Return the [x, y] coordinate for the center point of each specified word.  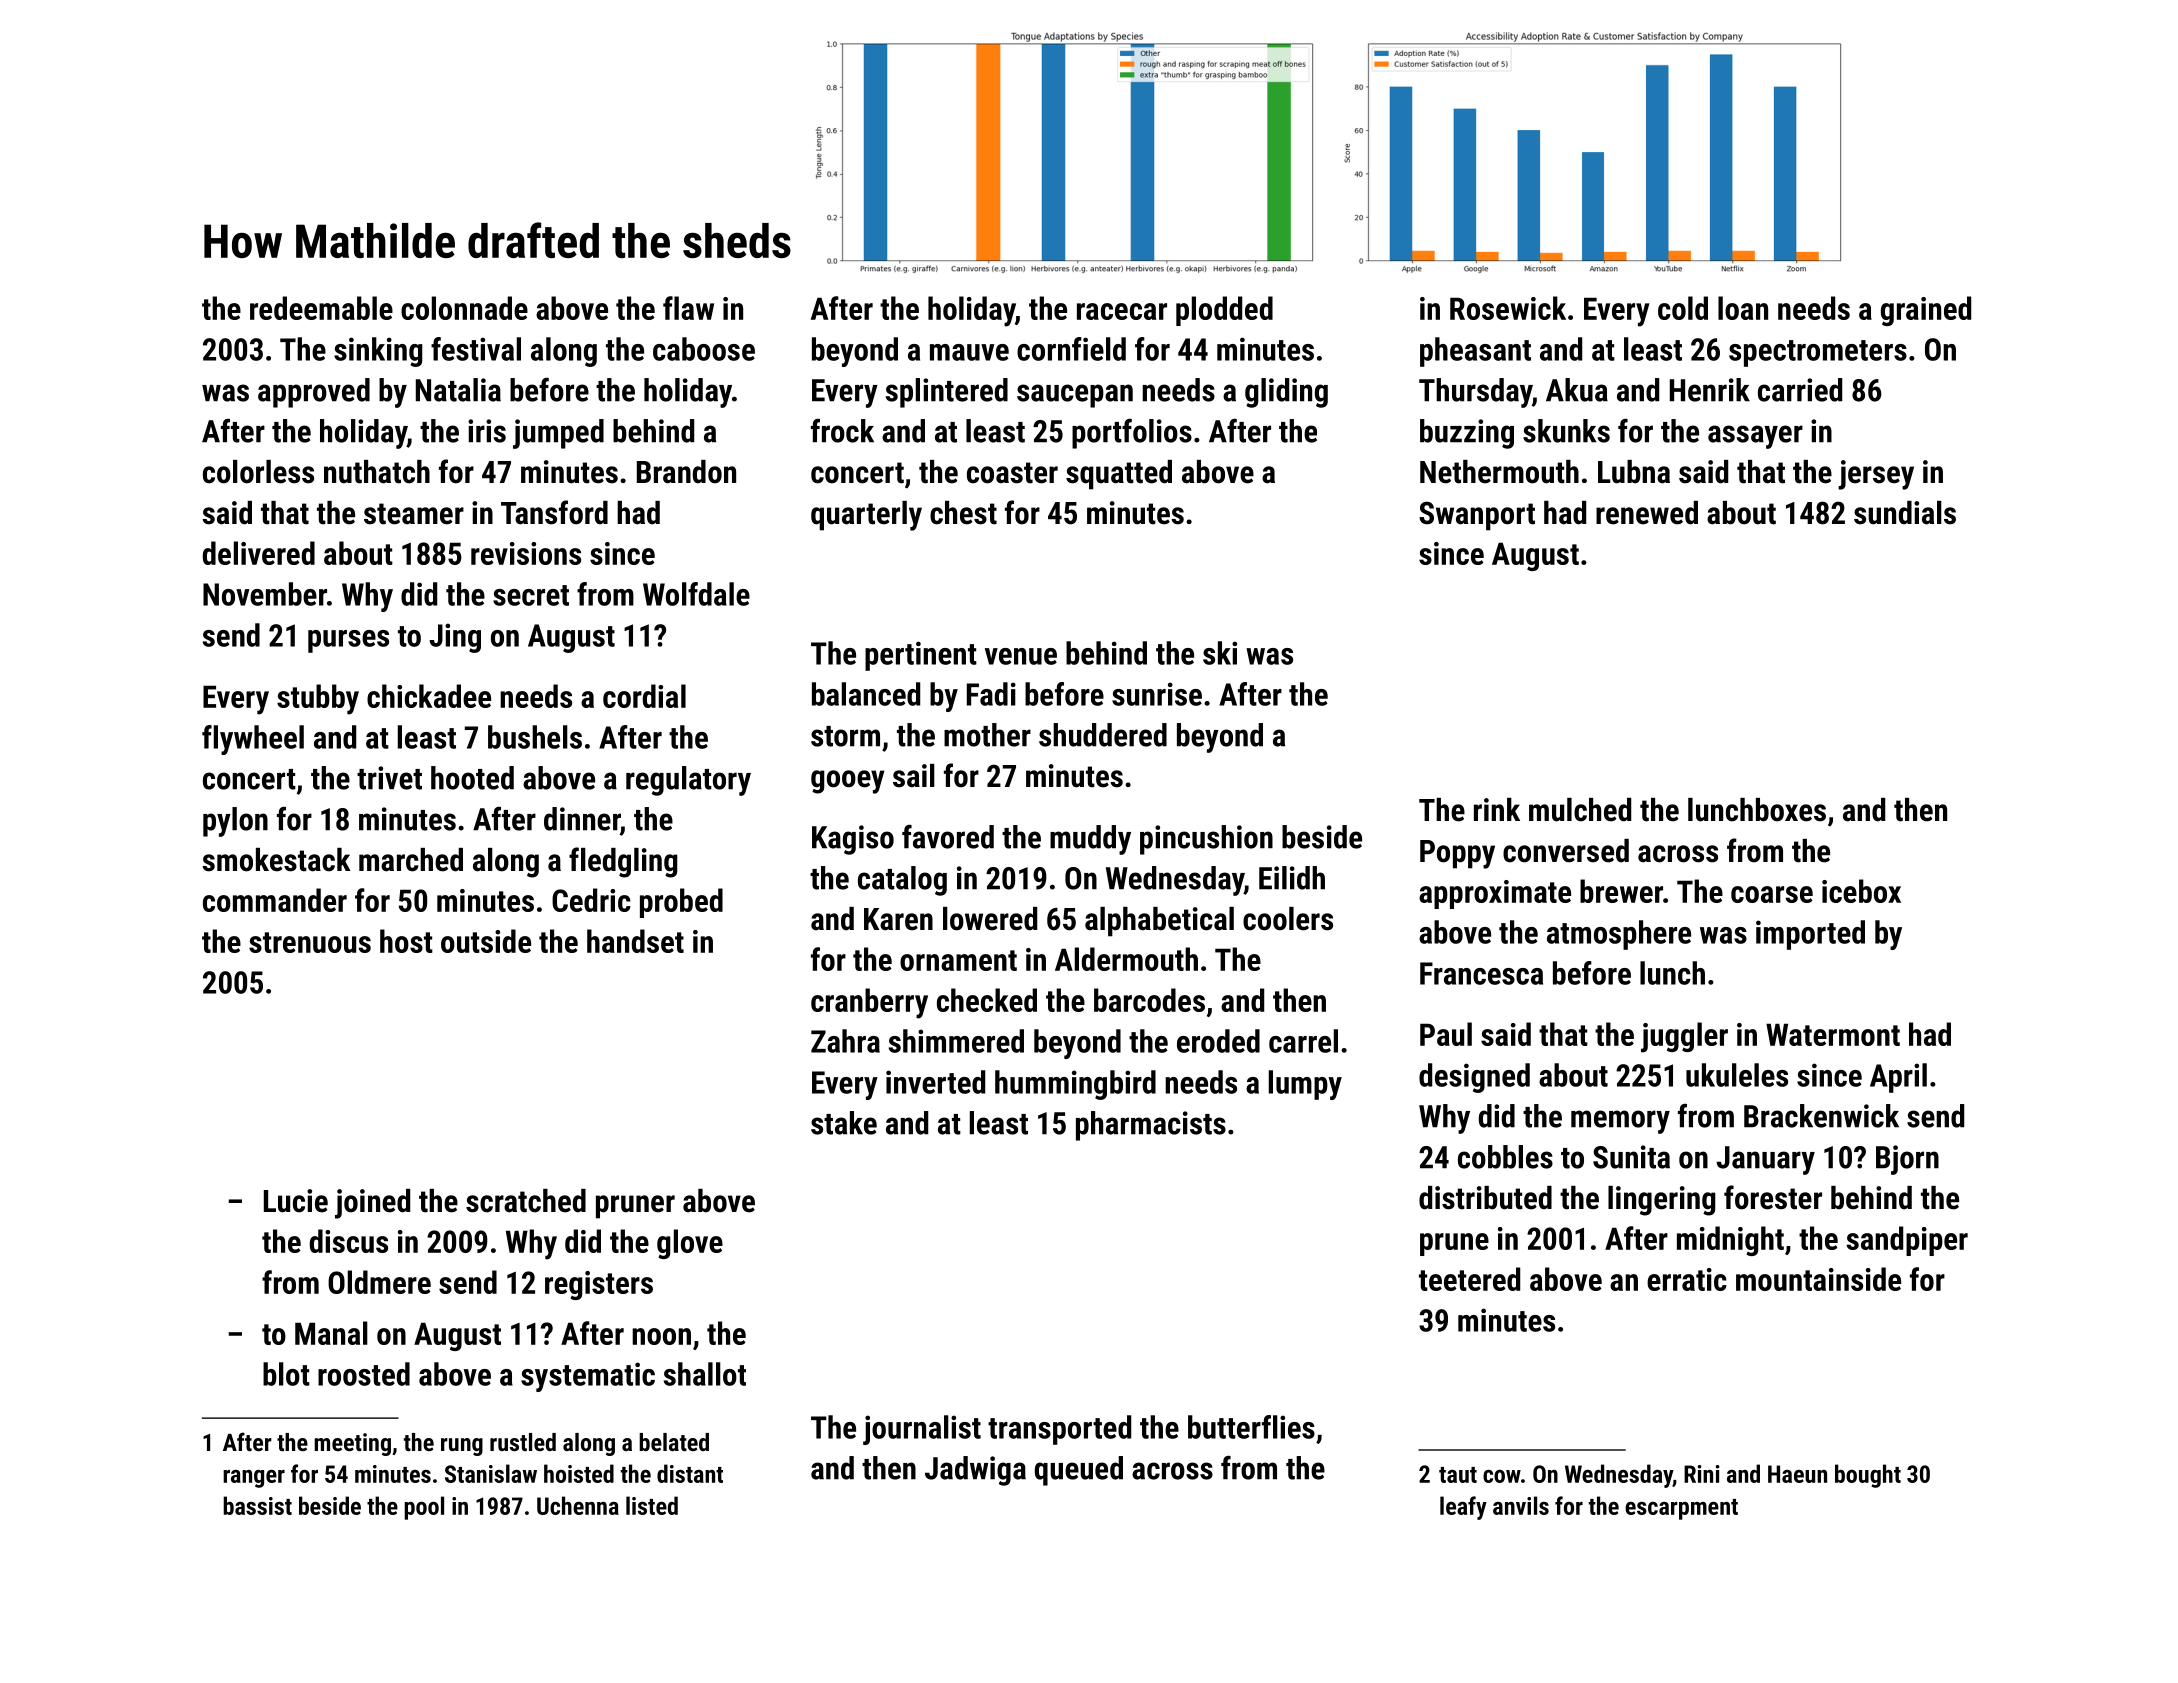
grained [1926, 311]
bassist [257, 1505]
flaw [688, 308]
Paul [1446, 1034]
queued [1079, 1471]
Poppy [1457, 854]
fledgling [623, 862]
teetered [1469, 1279]
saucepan [1075, 396]
